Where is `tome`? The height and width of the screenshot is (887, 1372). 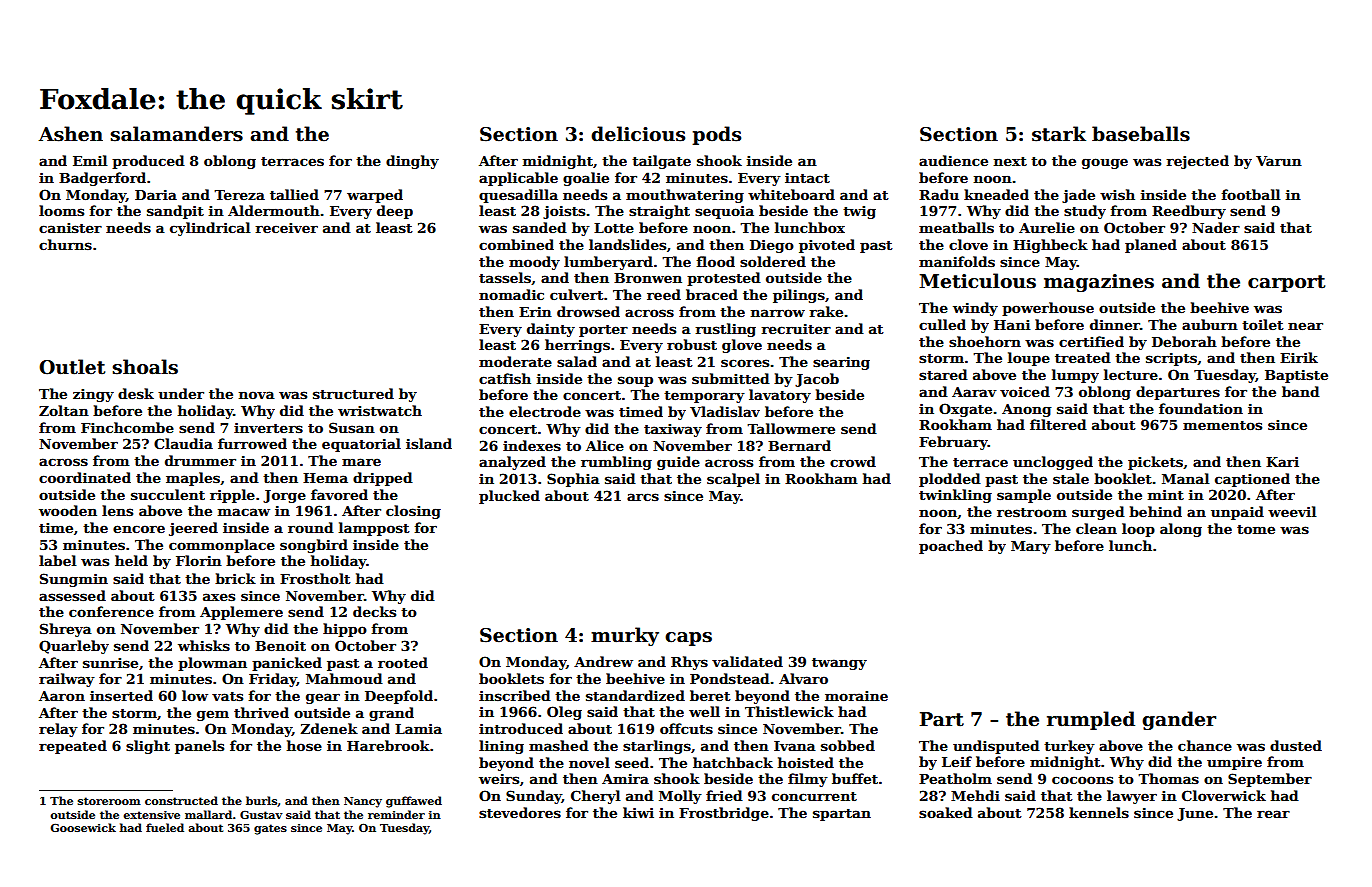
tome is located at coordinates (1256, 529).
